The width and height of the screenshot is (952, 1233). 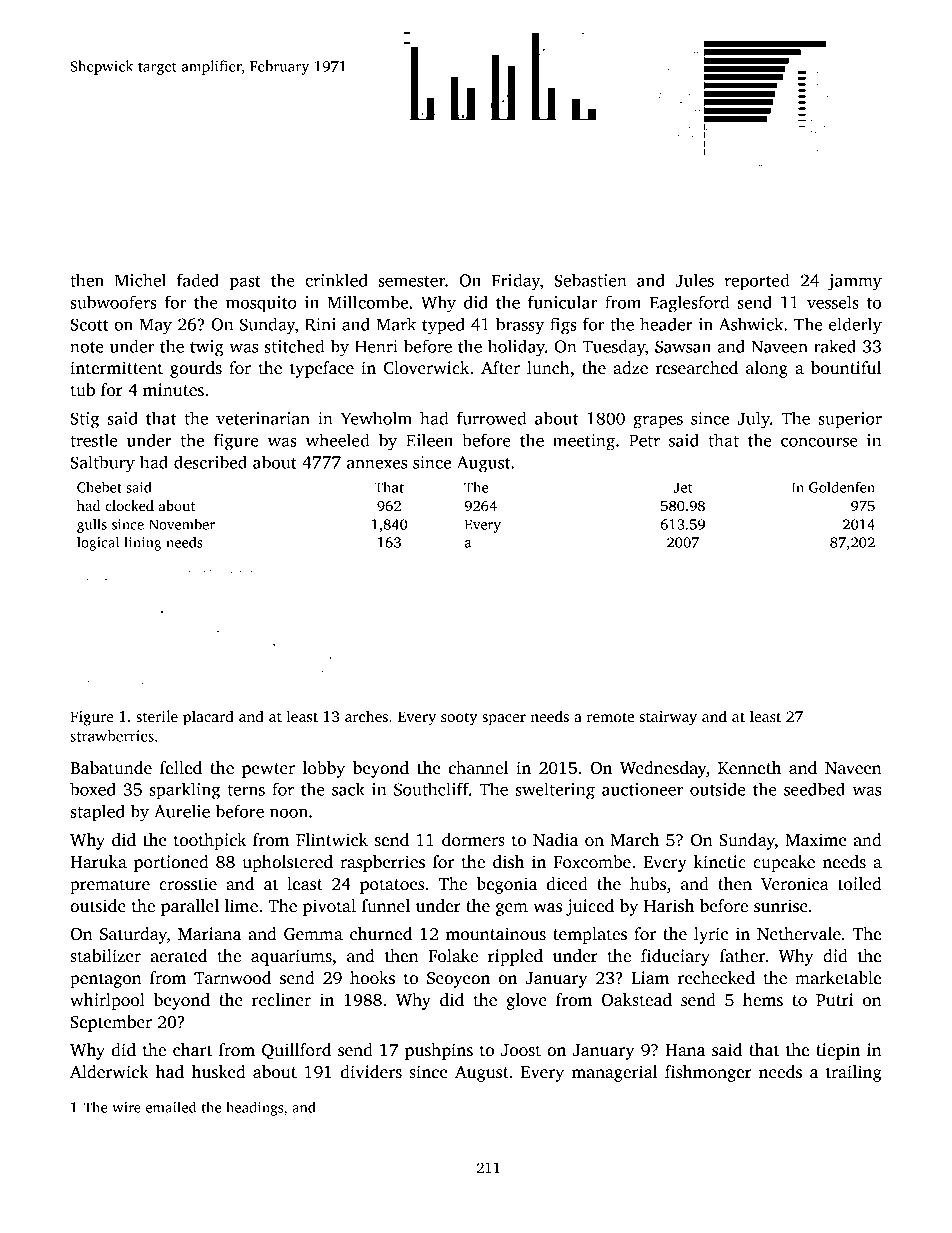 I want to click on placard, so click(x=208, y=718).
